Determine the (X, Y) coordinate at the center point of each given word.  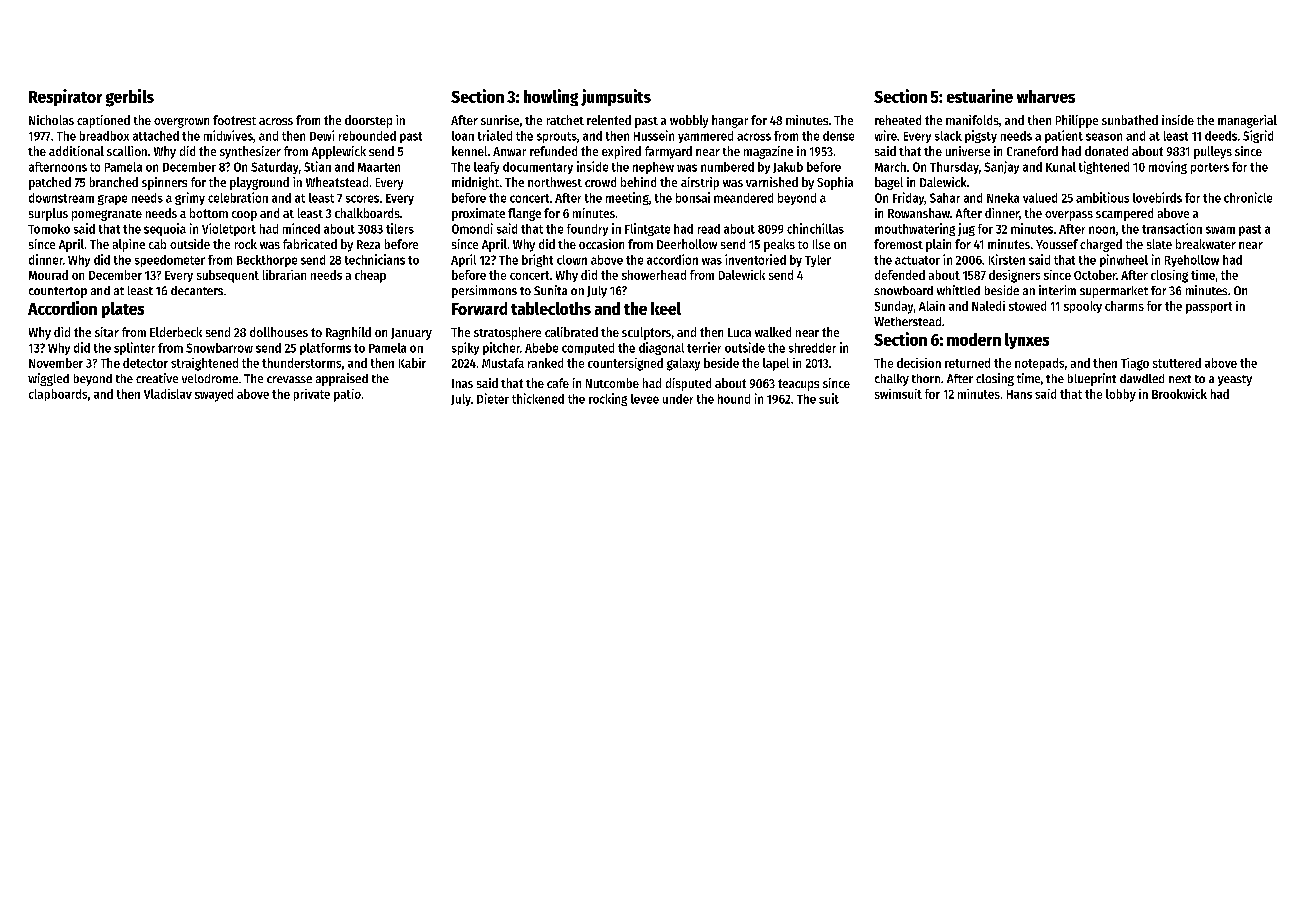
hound (734, 399)
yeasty (1235, 380)
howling (551, 97)
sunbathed (1130, 120)
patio (347, 395)
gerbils (130, 98)
